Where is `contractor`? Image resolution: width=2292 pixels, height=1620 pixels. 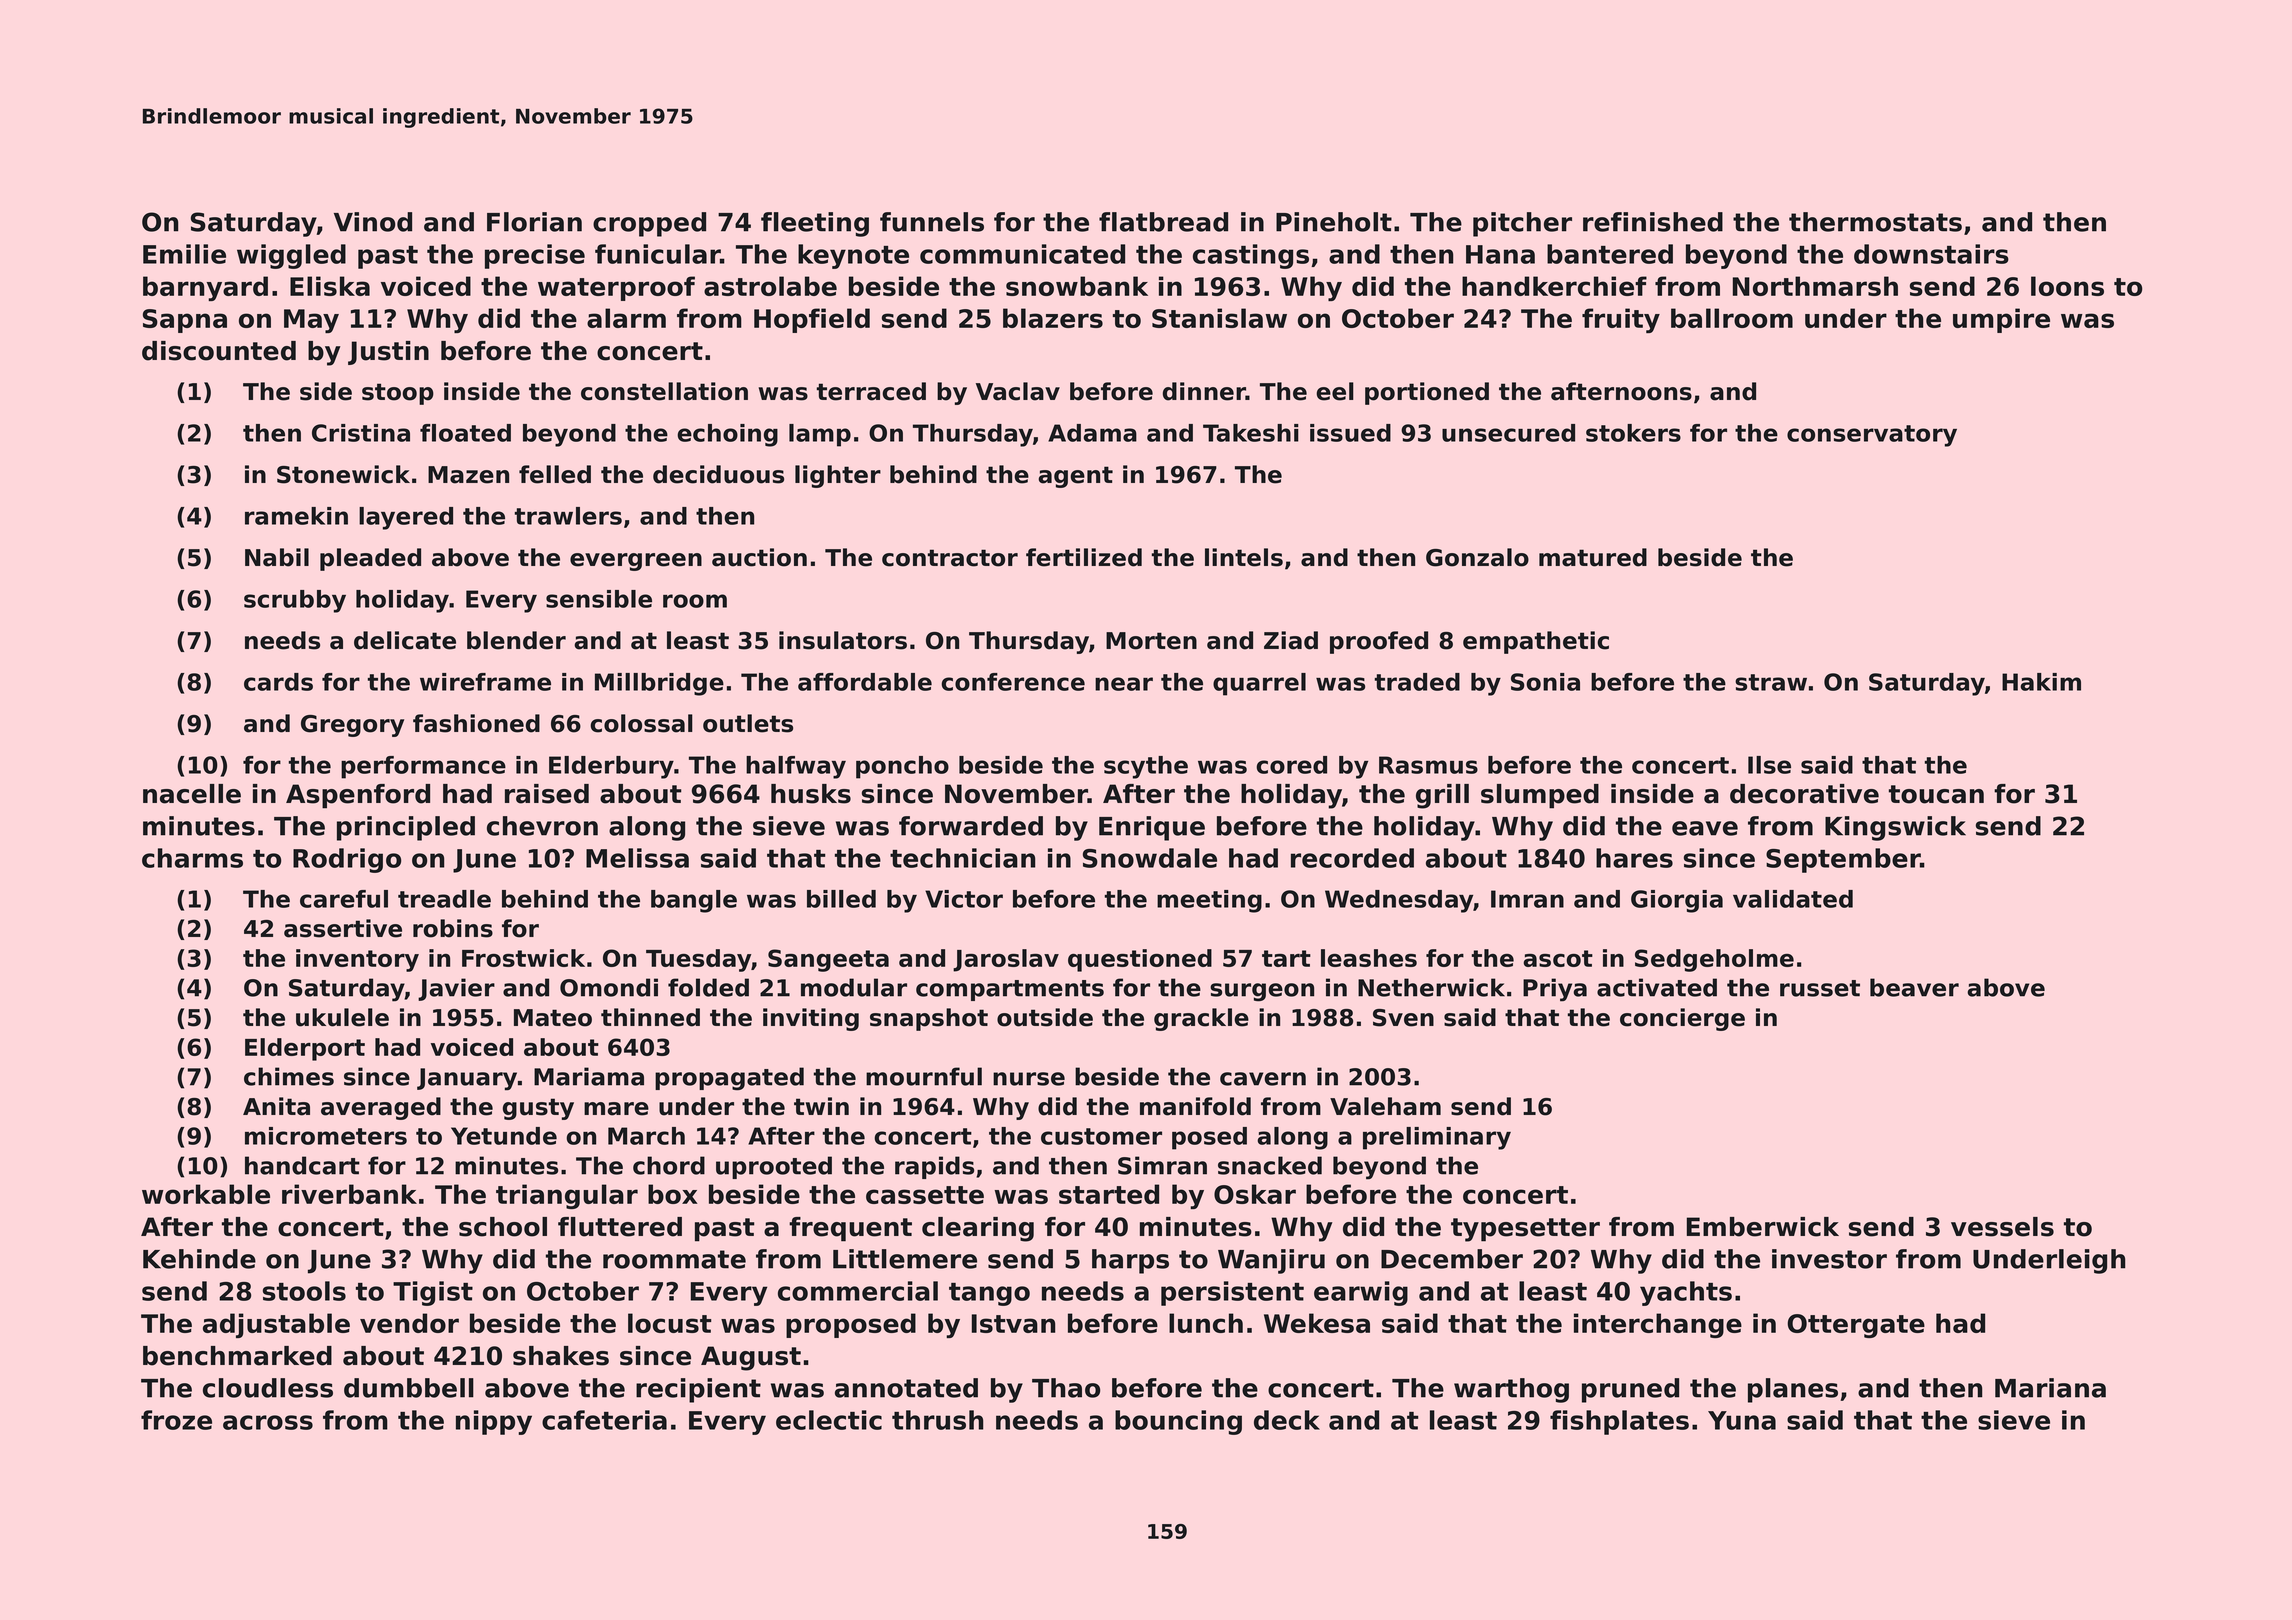
contractor is located at coordinates (950, 558).
